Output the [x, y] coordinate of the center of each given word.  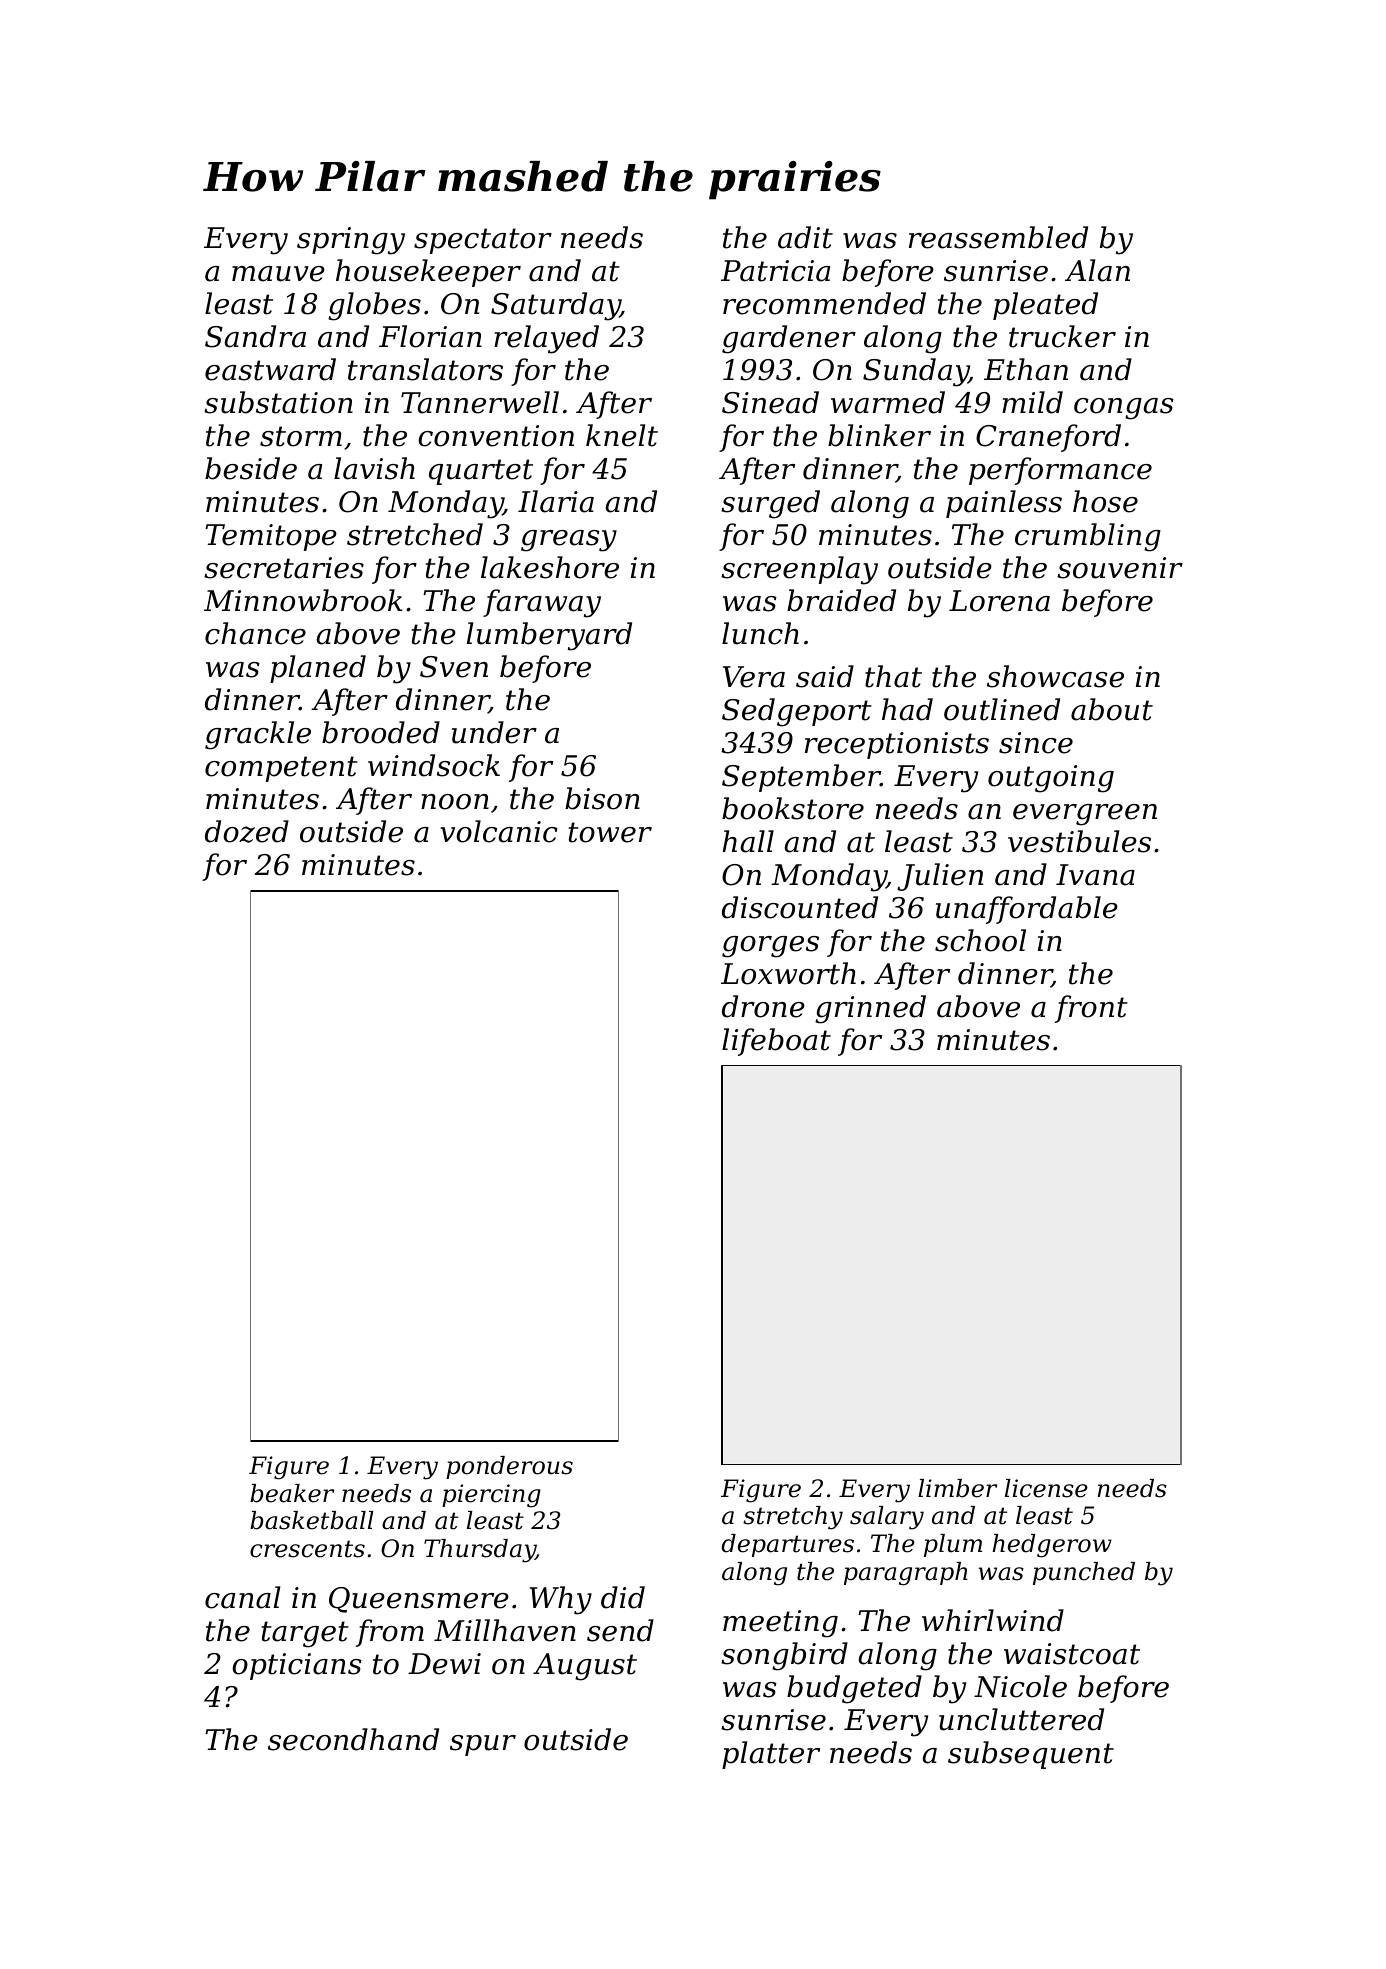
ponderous [509, 1467]
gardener [789, 339]
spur [483, 1745]
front [1091, 1009]
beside [251, 468]
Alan [1097, 270]
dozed [247, 831]
